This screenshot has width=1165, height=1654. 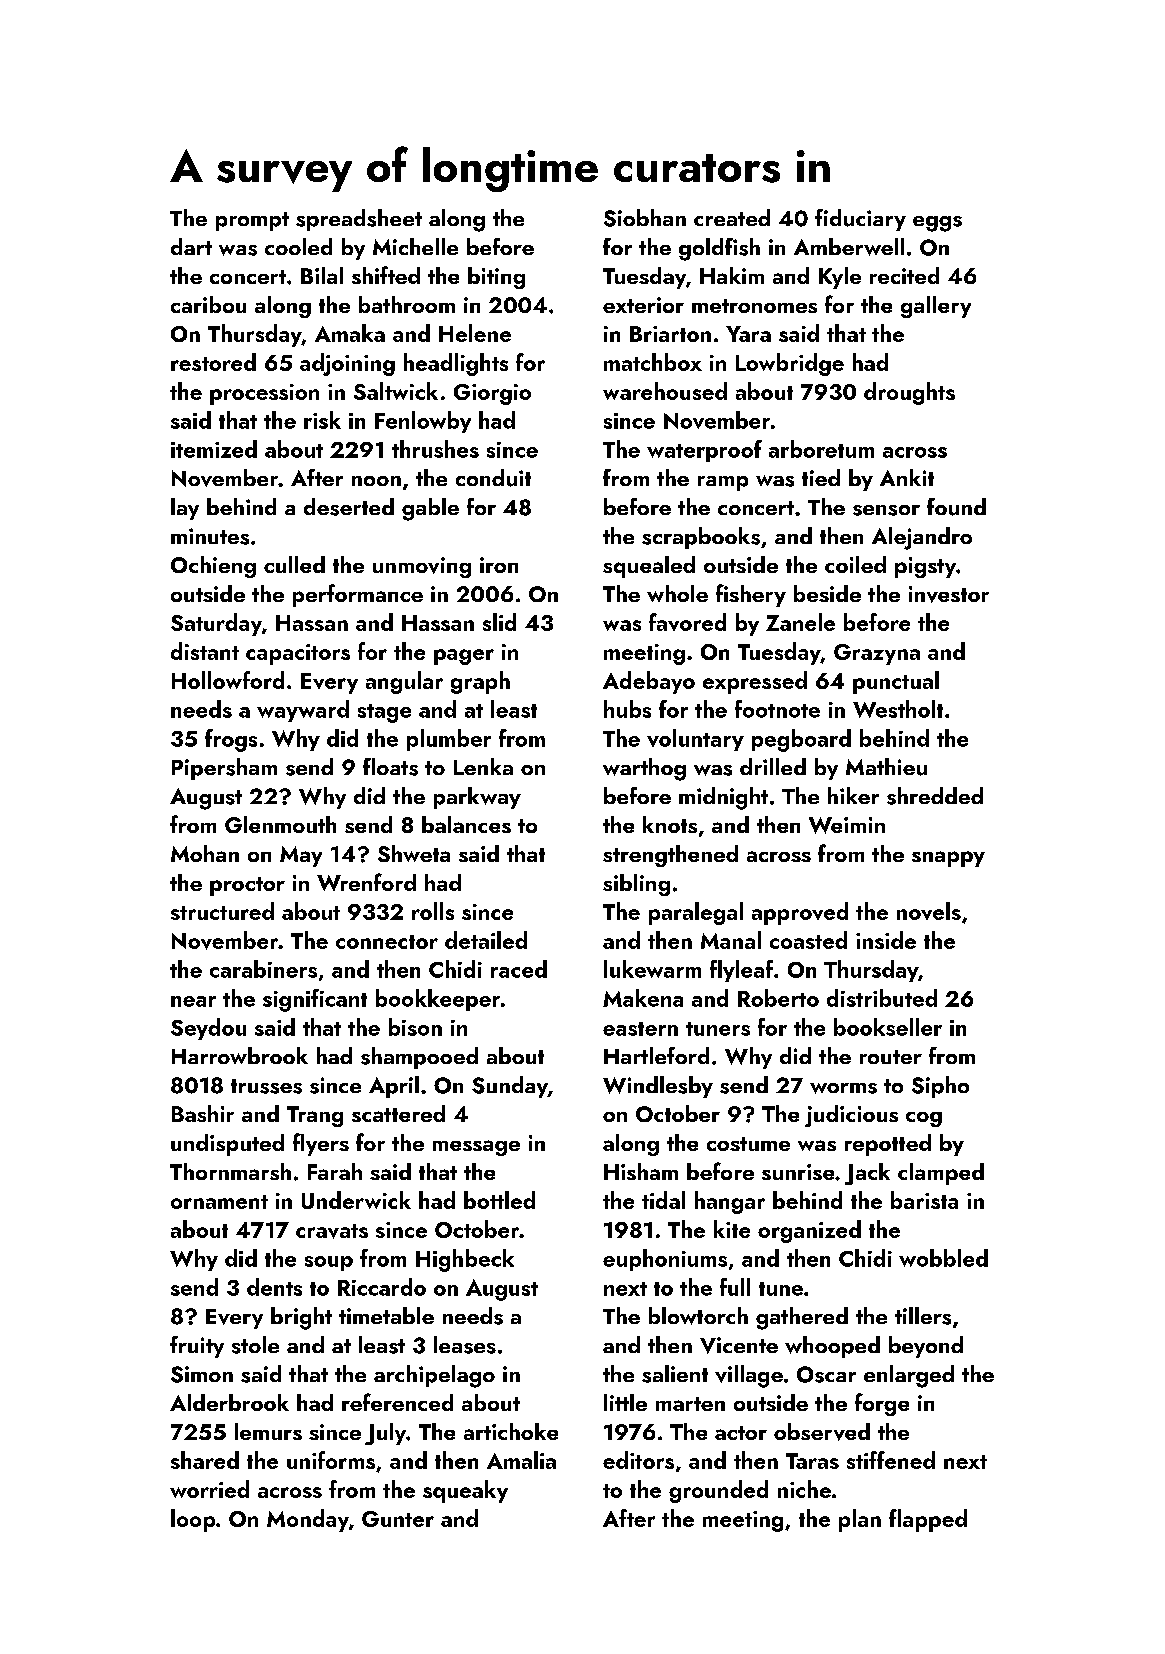 I want to click on spreadsheet, so click(x=359, y=220).
